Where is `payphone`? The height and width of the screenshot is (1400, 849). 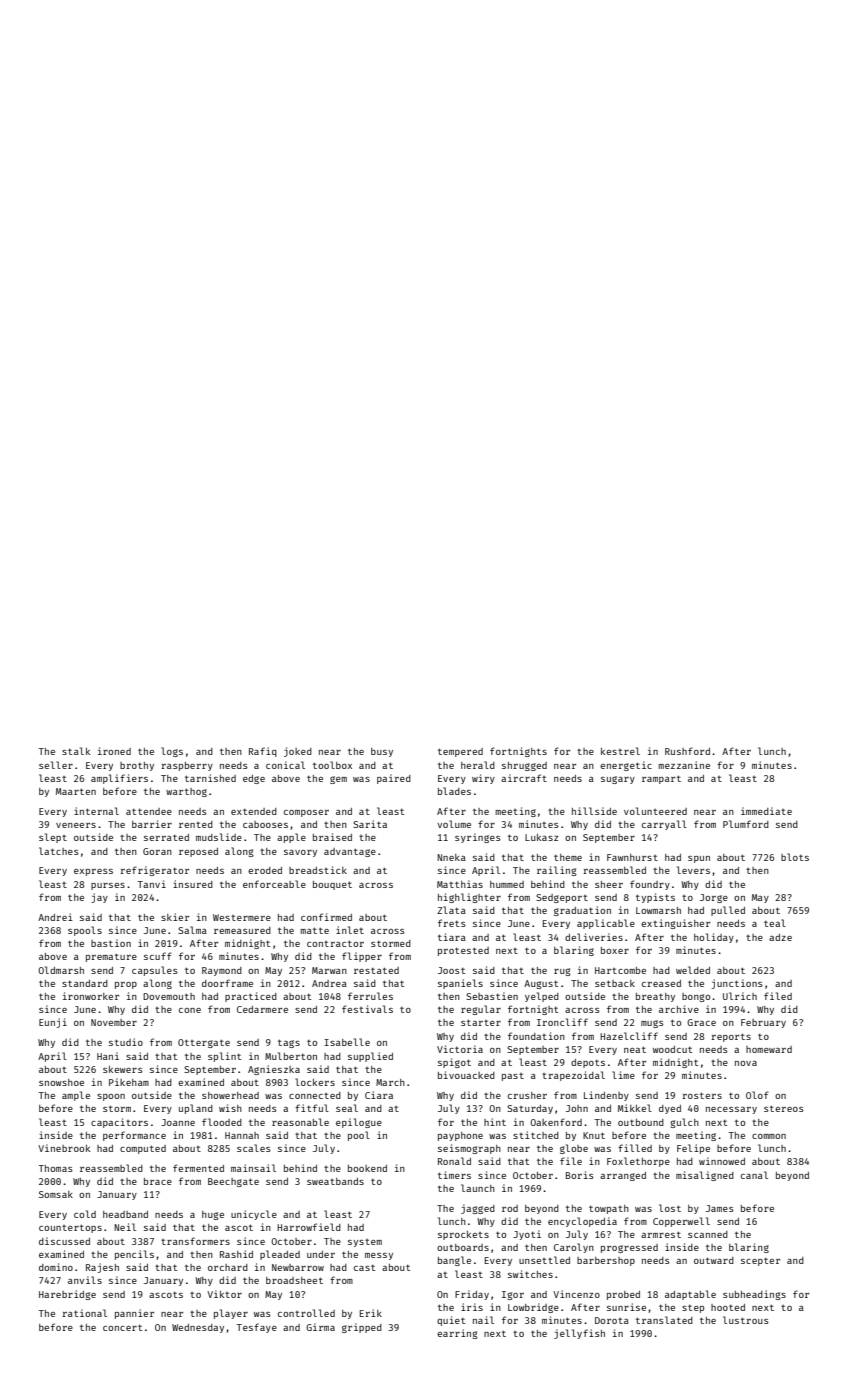
payphone is located at coordinates (460, 1136).
